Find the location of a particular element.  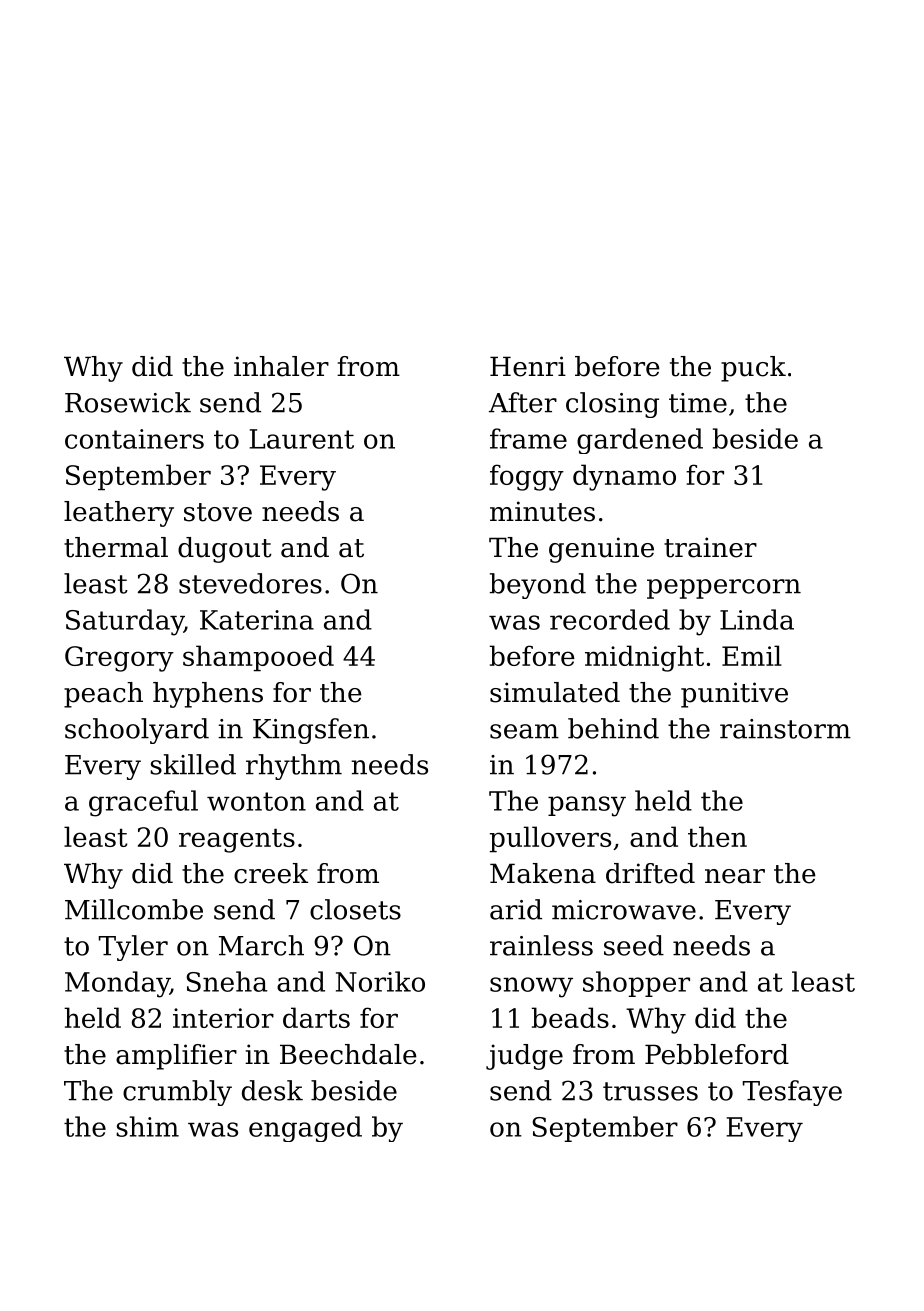

Henri is located at coordinates (528, 366).
